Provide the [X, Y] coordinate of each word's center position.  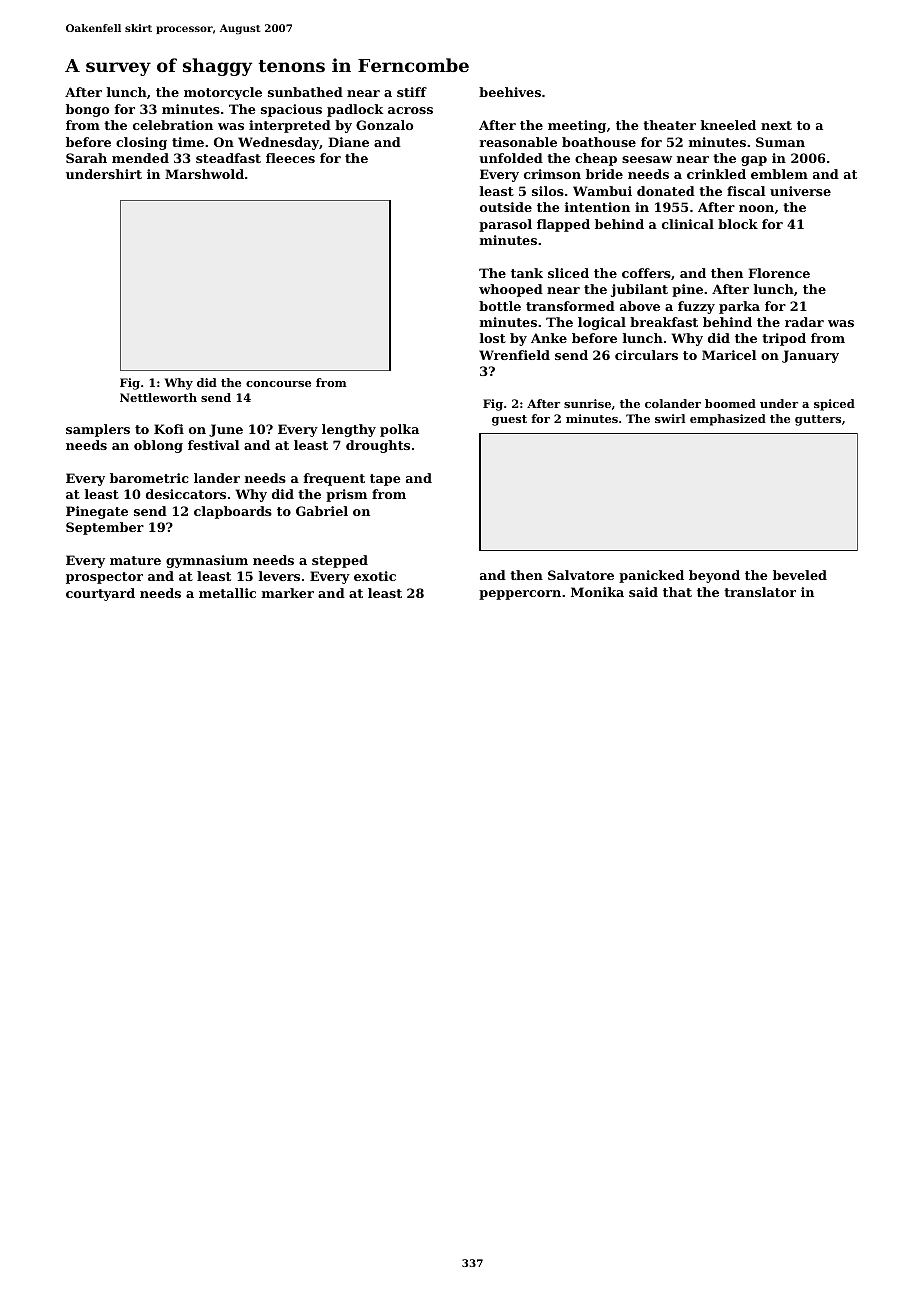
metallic [227, 593]
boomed [730, 403]
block [738, 224]
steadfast [228, 158]
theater [669, 125]
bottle [500, 306]
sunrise [587, 403]
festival [213, 445]
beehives [510, 92]
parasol [505, 225]
